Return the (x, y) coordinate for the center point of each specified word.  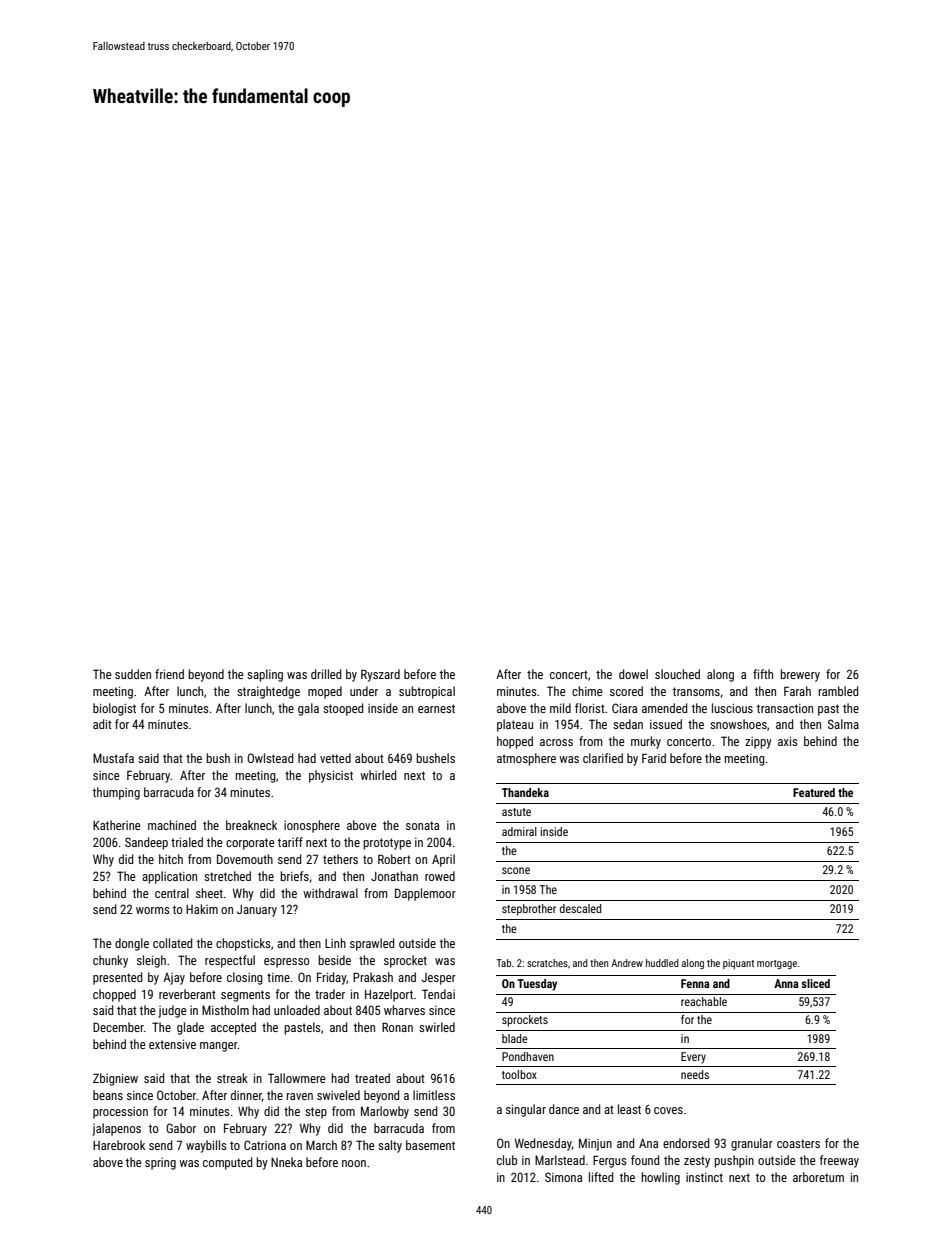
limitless (434, 1095)
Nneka (286, 1162)
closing (245, 978)
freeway (839, 1161)
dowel (633, 674)
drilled (326, 674)
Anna (786, 983)
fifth (763, 674)
